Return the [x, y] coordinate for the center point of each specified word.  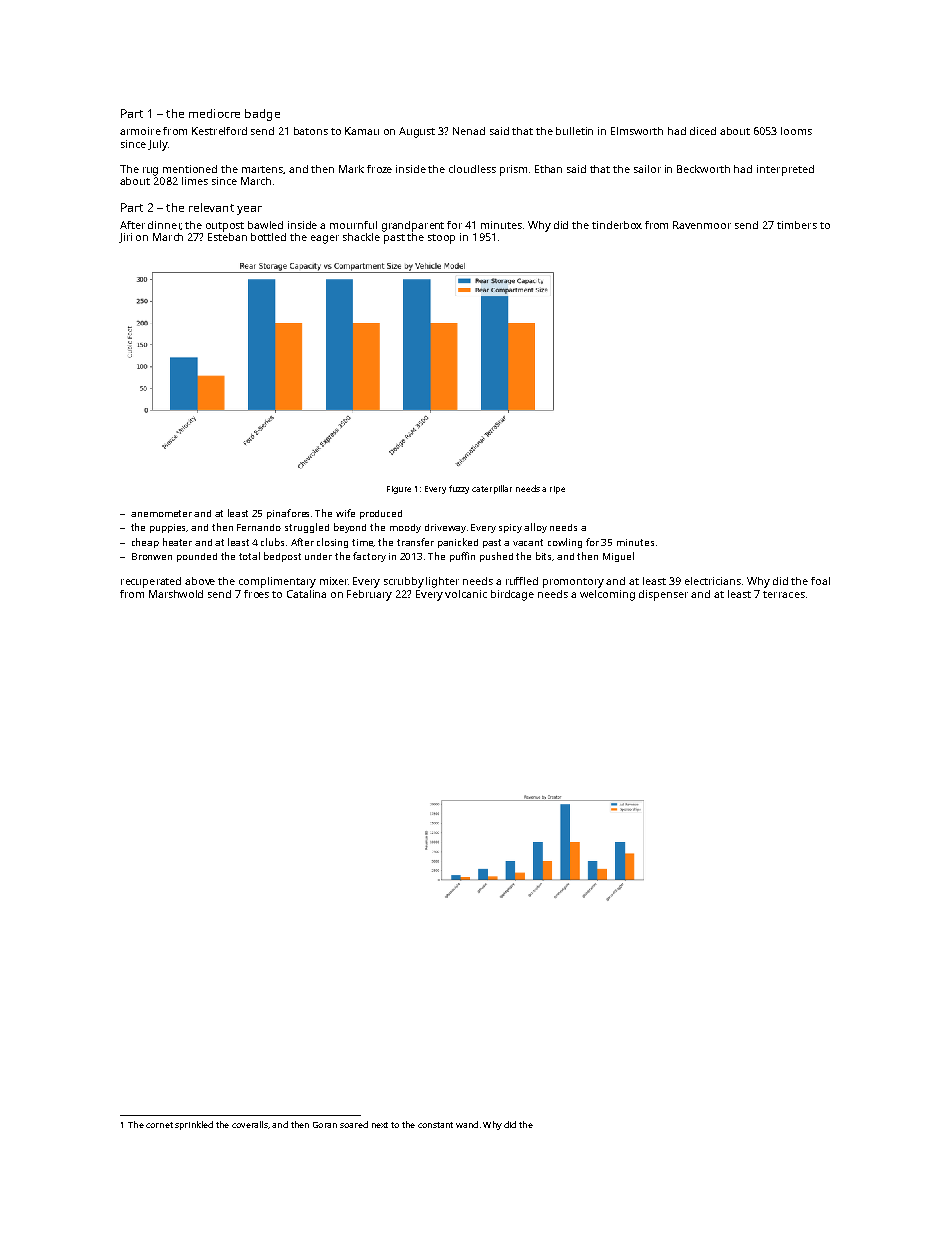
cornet [159, 1125]
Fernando [259, 527]
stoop [441, 239]
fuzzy [459, 489]
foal [820, 581]
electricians [713, 581]
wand [467, 1124]
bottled [268, 237]
